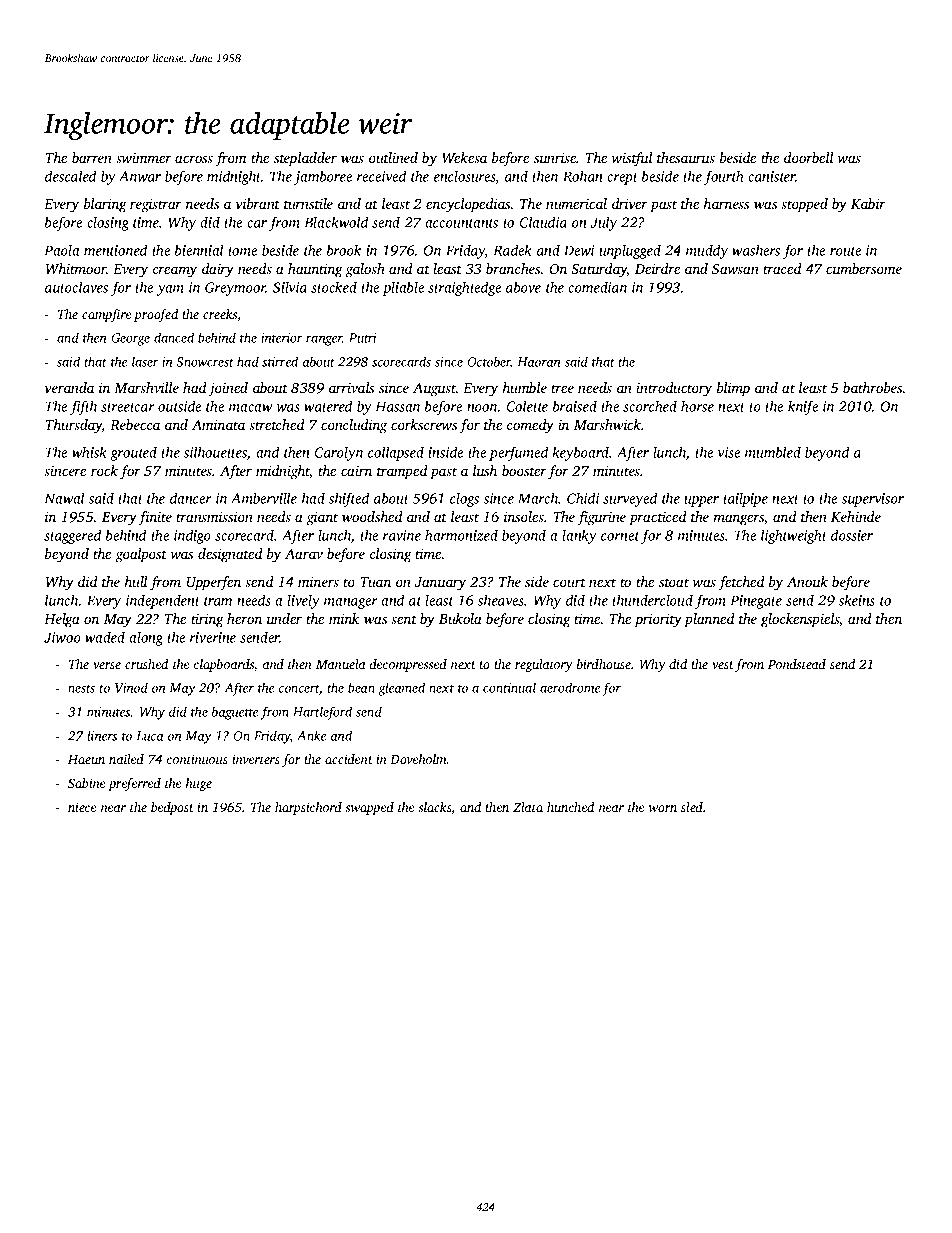 The width and height of the screenshot is (952, 1233). What do you see at coordinates (435, 807) in the screenshot?
I see `slacks` at bounding box center [435, 807].
